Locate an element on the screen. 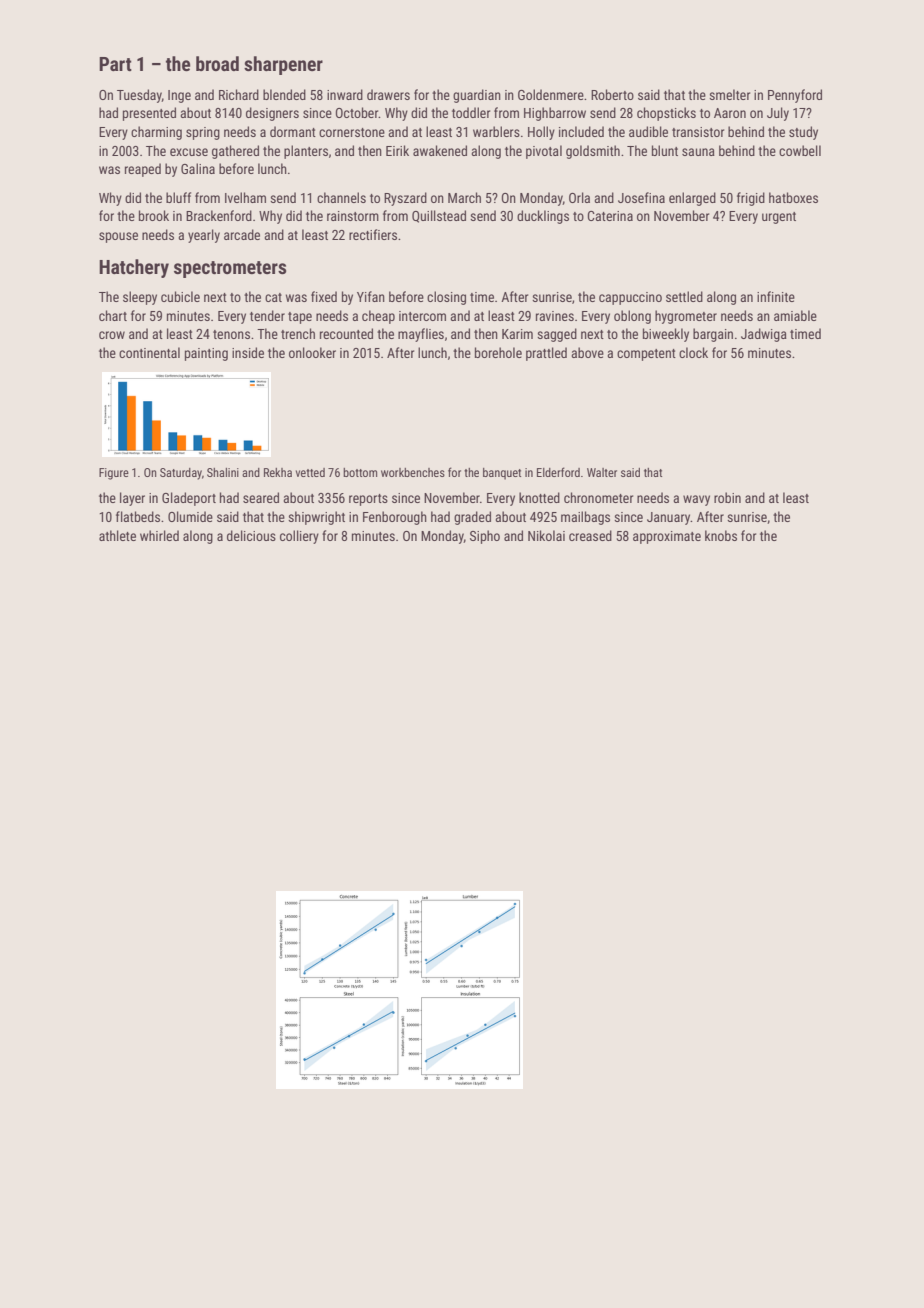  tape is located at coordinates (300, 318).
